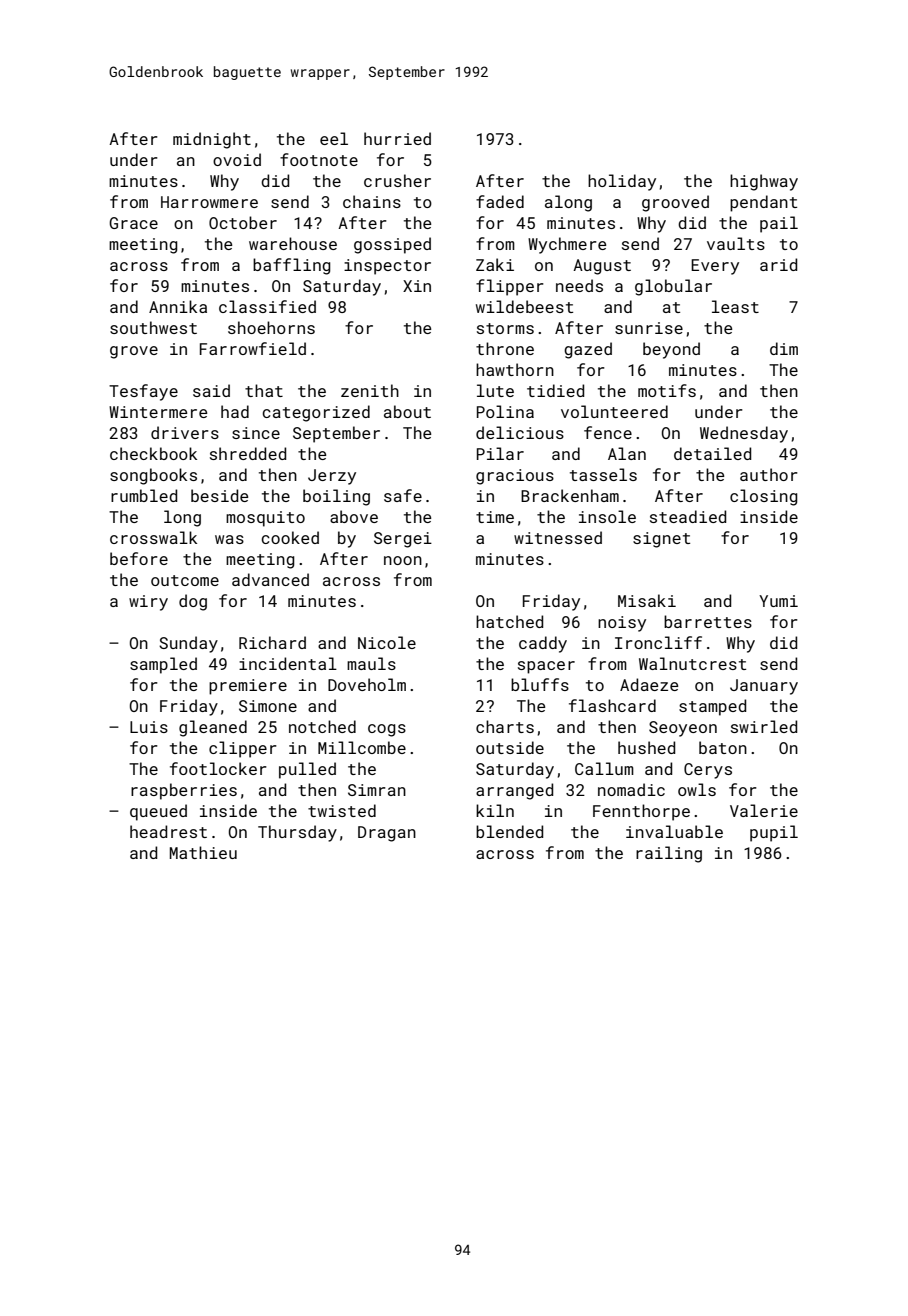 Image resolution: width=908 pixels, height=1316 pixels. I want to click on said, so click(211, 390).
